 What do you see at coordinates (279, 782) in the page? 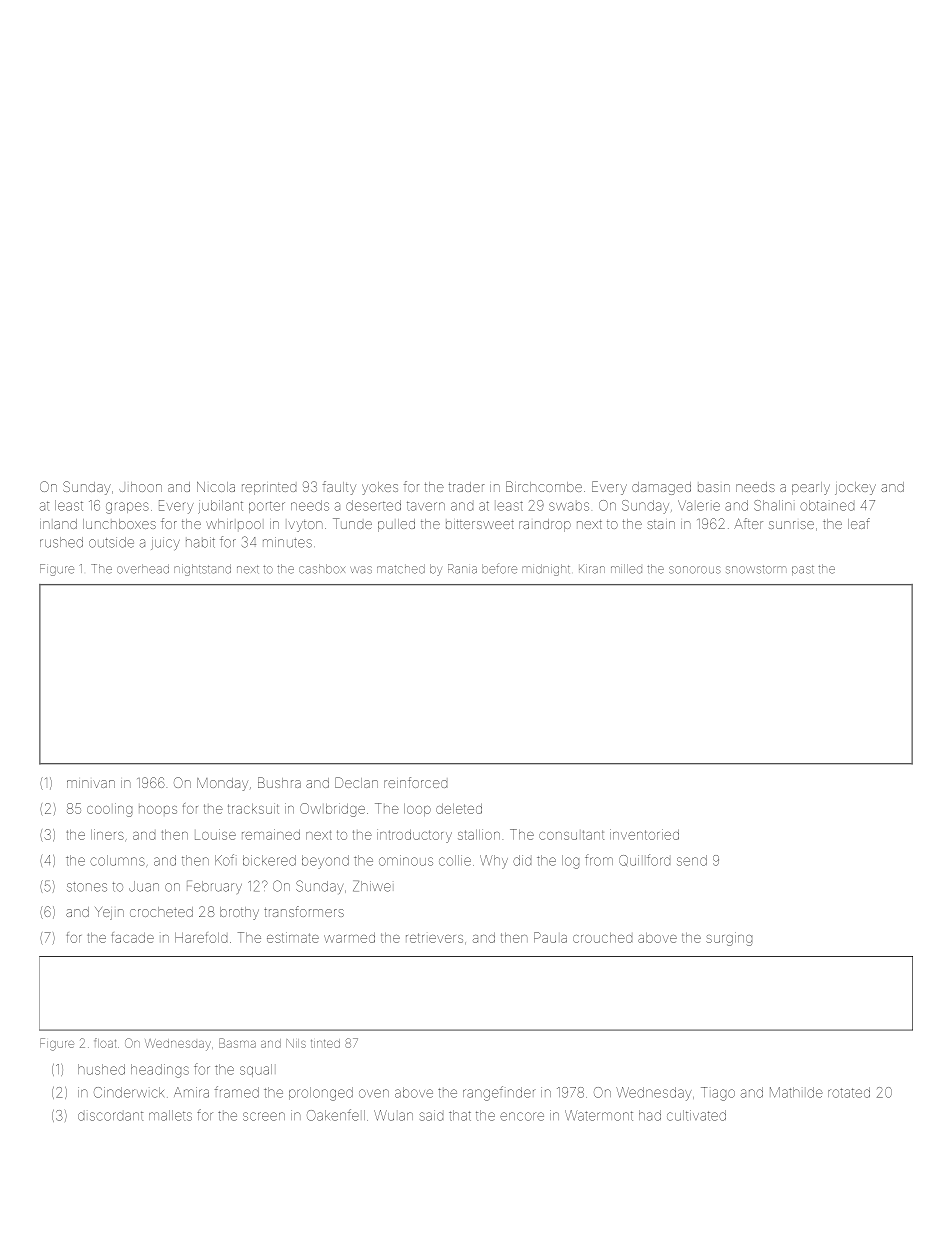
I see `Bushra` at bounding box center [279, 782].
